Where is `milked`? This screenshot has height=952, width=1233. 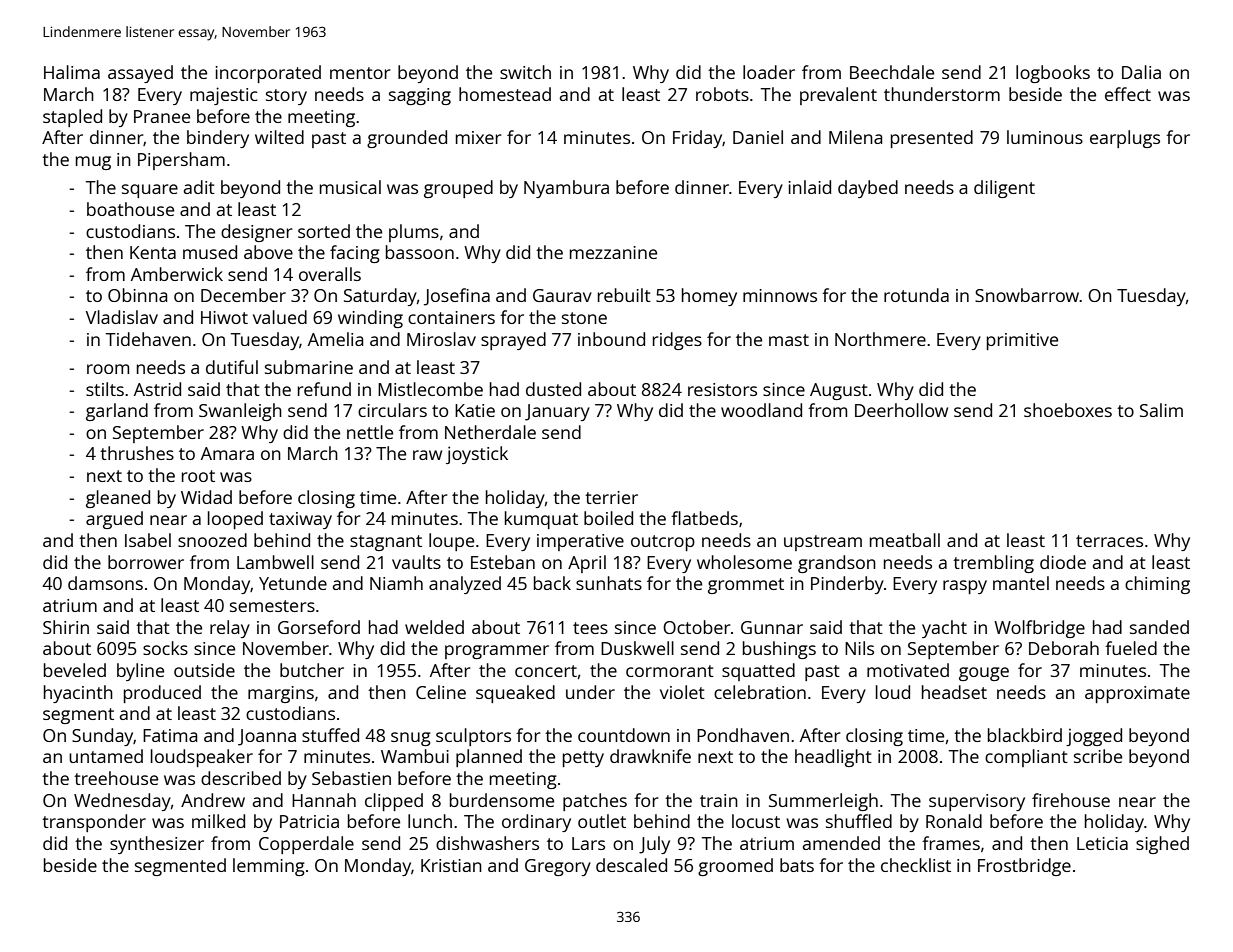 milked is located at coordinates (218, 821).
